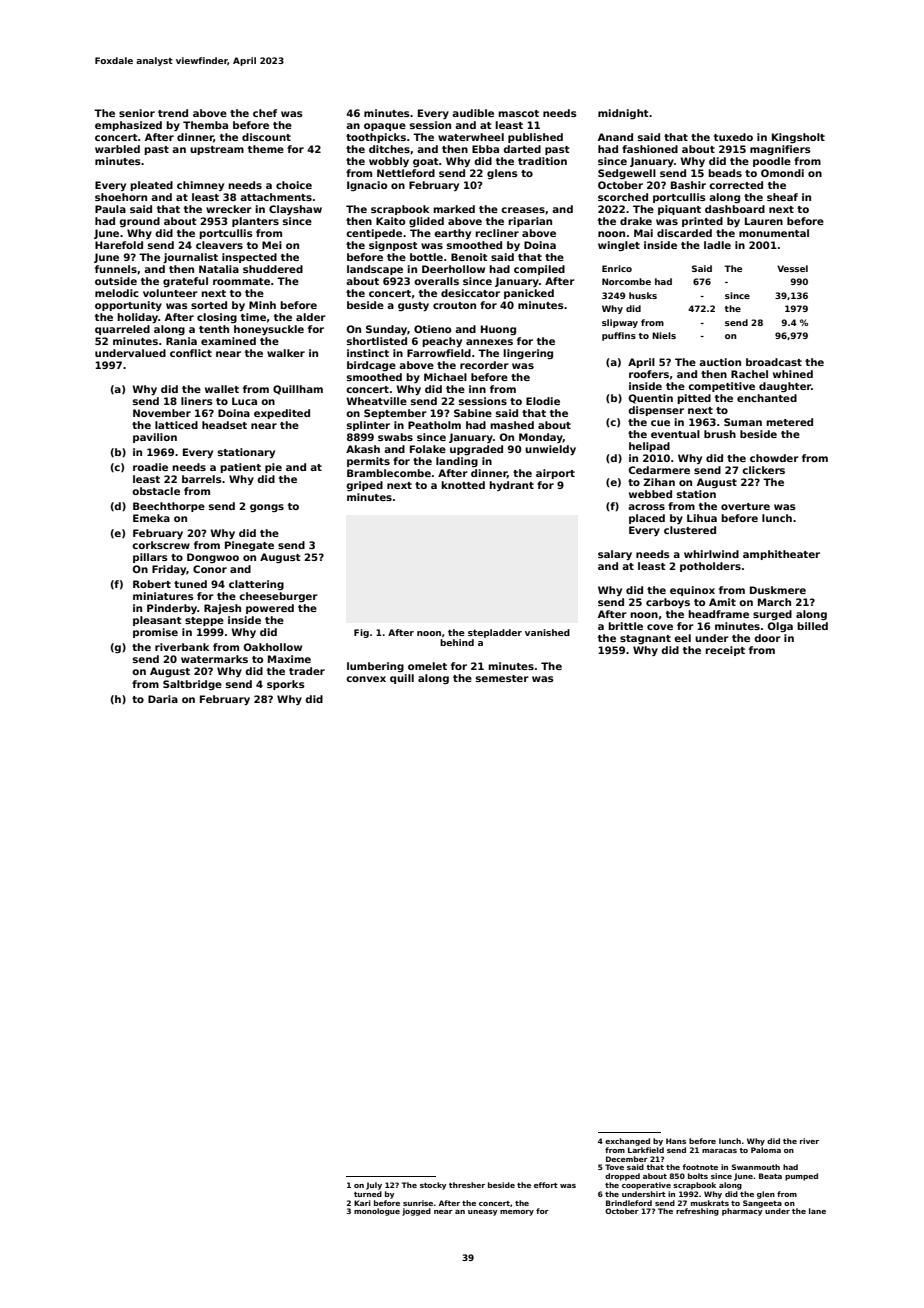  What do you see at coordinates (427, 666) in the page?
I see `omelet` at bounding box center [427, 666].
